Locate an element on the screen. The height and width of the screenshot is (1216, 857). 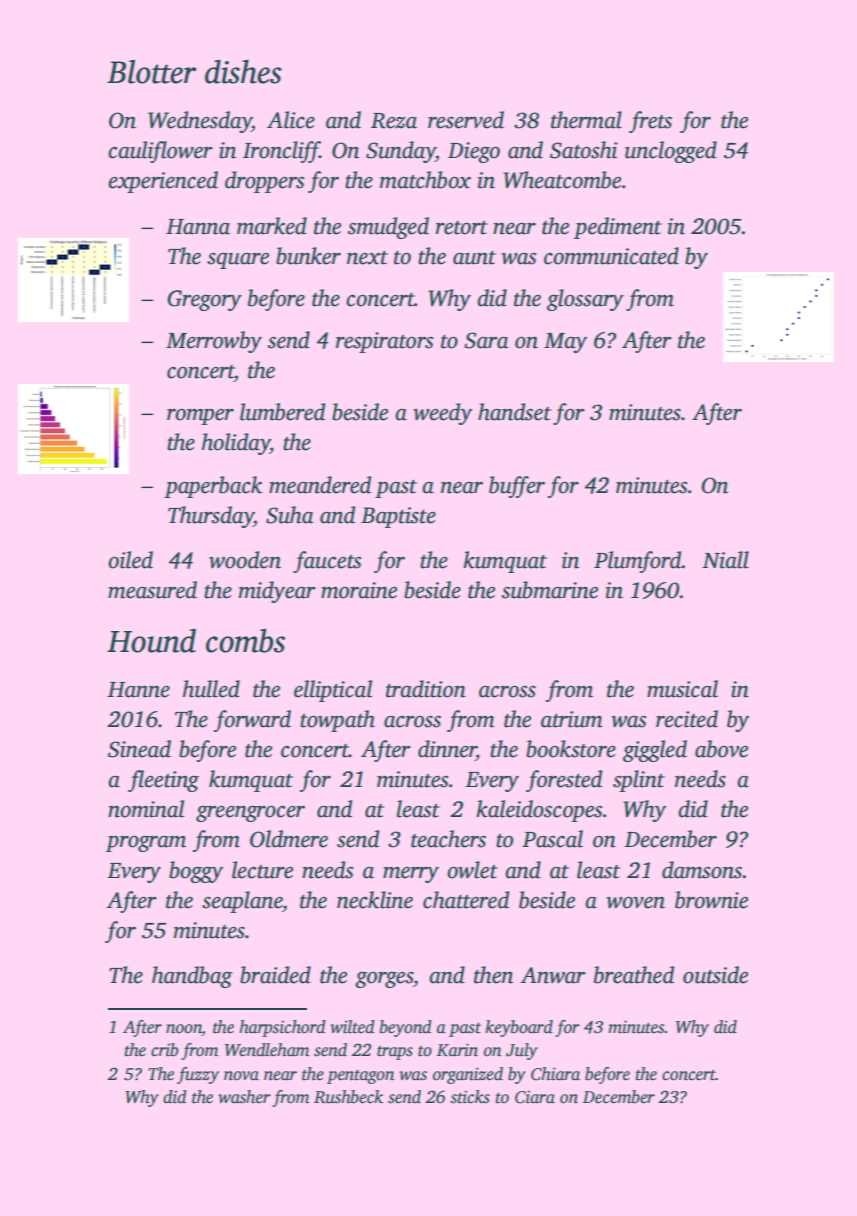
dinner is located at coordinates (447, 749).
